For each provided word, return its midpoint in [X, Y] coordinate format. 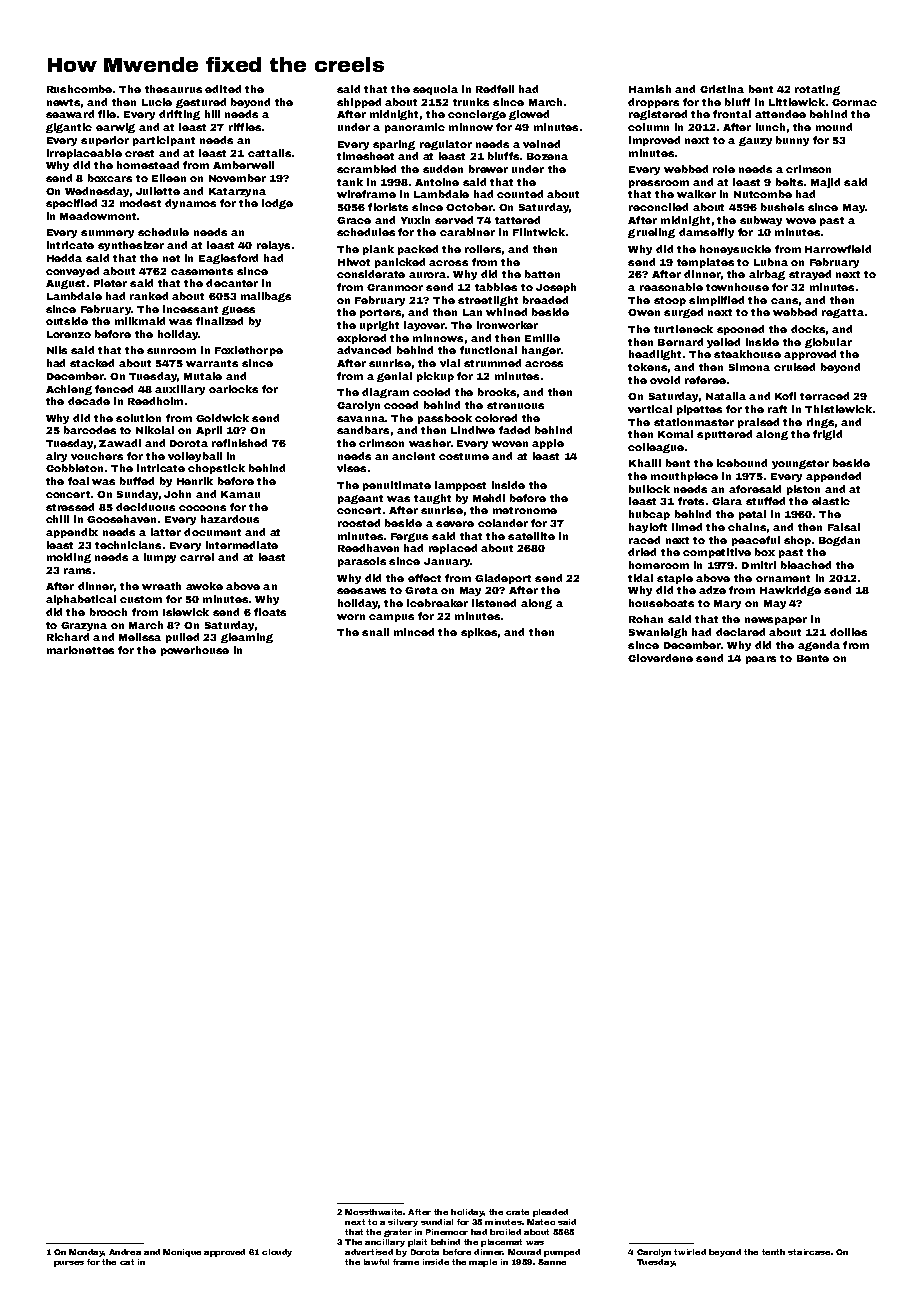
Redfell [495, 89]
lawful [376, 1262]
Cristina [722, 89]
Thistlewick [838, 409]
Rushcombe [79, 89]
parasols [362, 562]
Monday [86, 1253]
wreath [161, 586]
